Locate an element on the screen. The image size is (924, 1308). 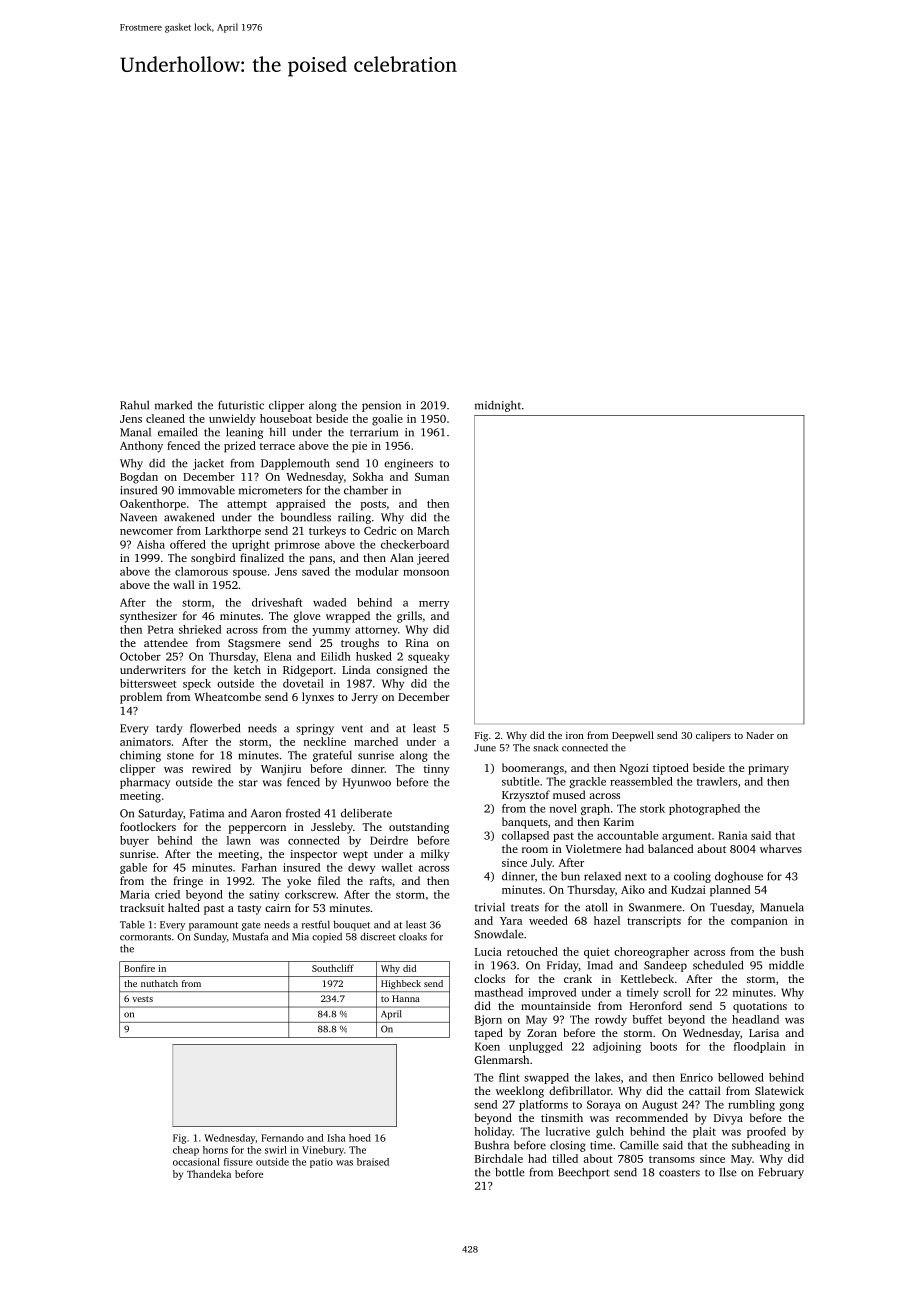
calipers is located at coordinates (713, 736).
